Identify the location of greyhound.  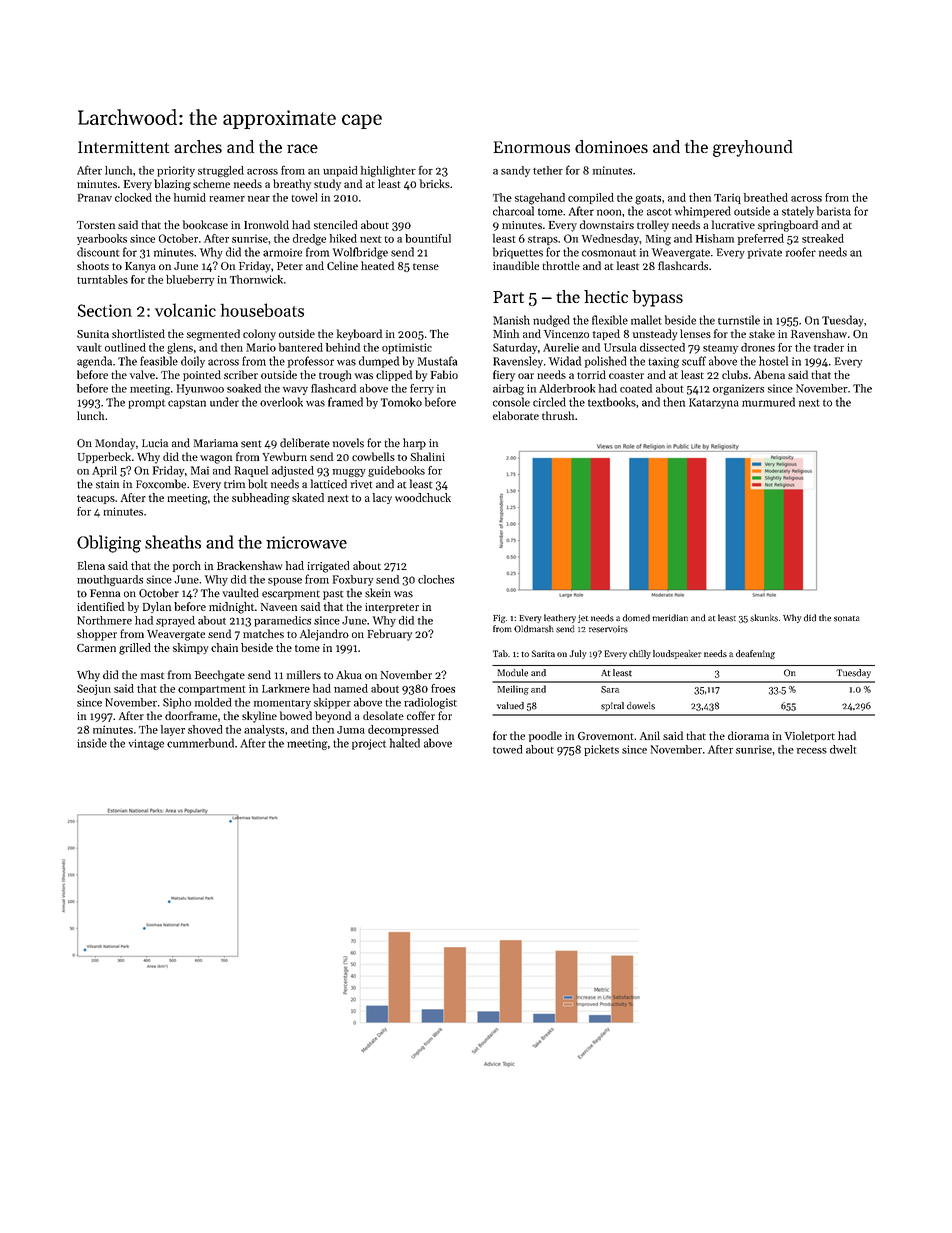
(752, 148).
